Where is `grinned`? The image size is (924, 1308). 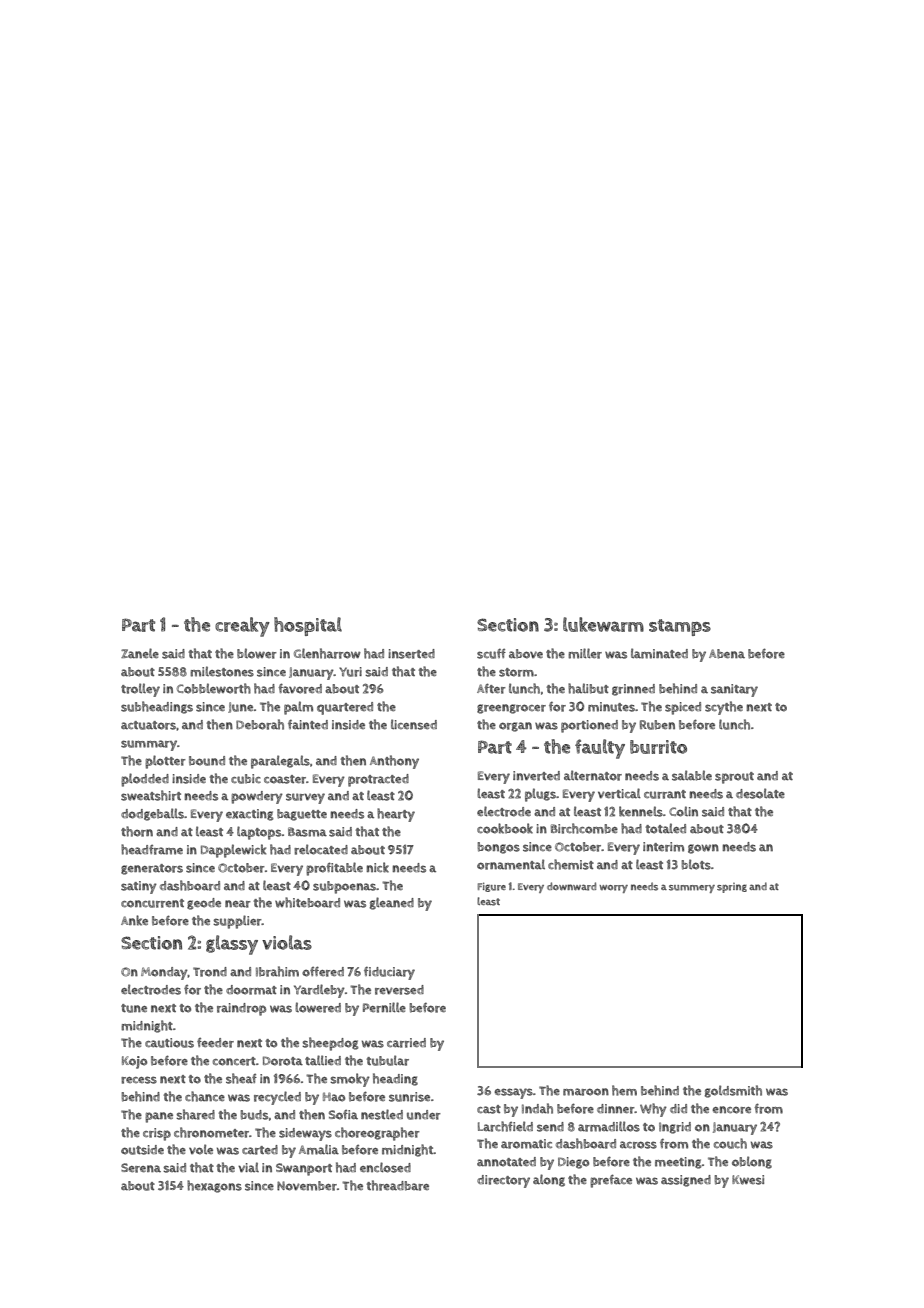
grinned is located at coordinates (633, 690).
